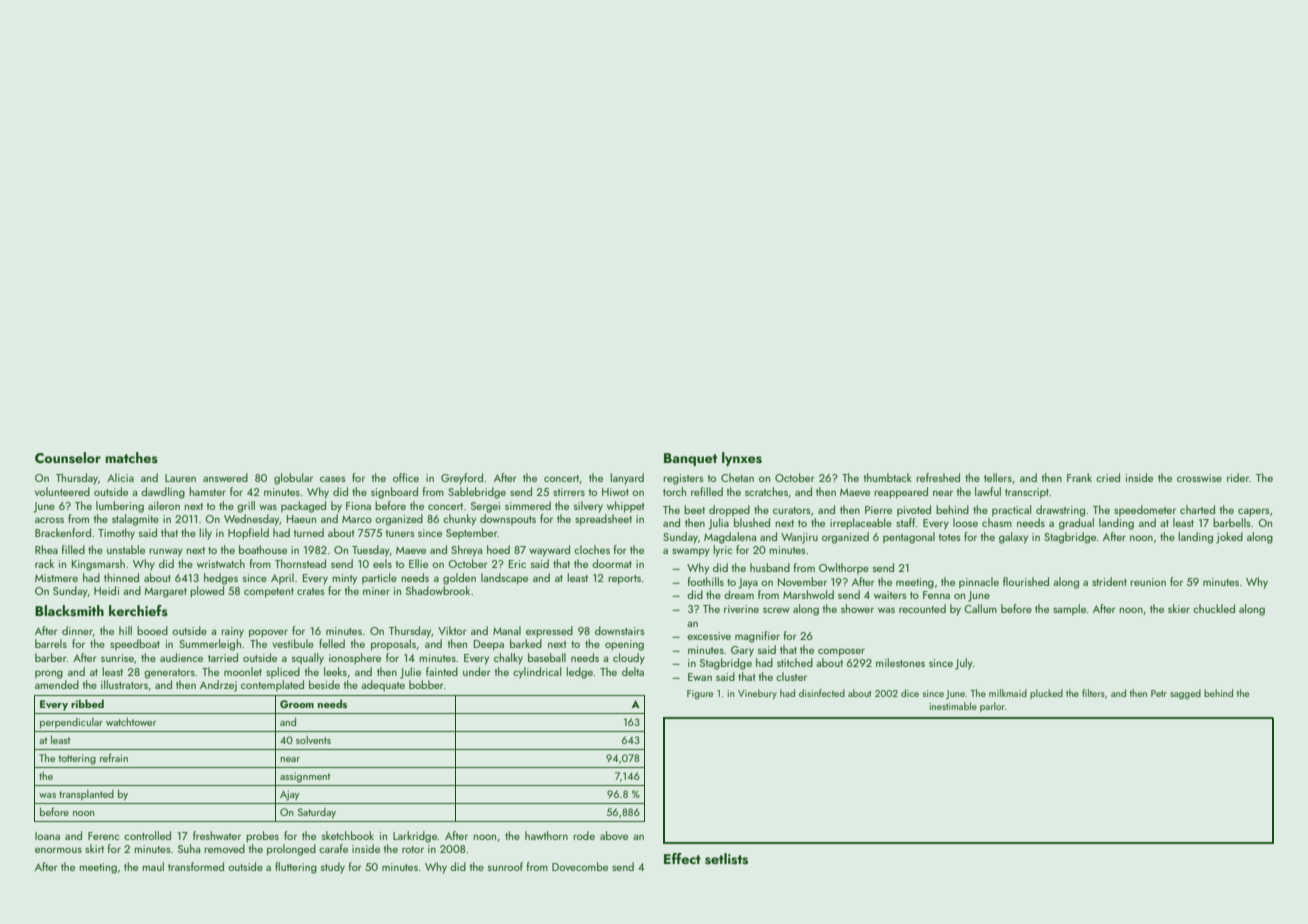  Describe the element at coordinates (517, 564) in the image. I see `Eric` at that location.
